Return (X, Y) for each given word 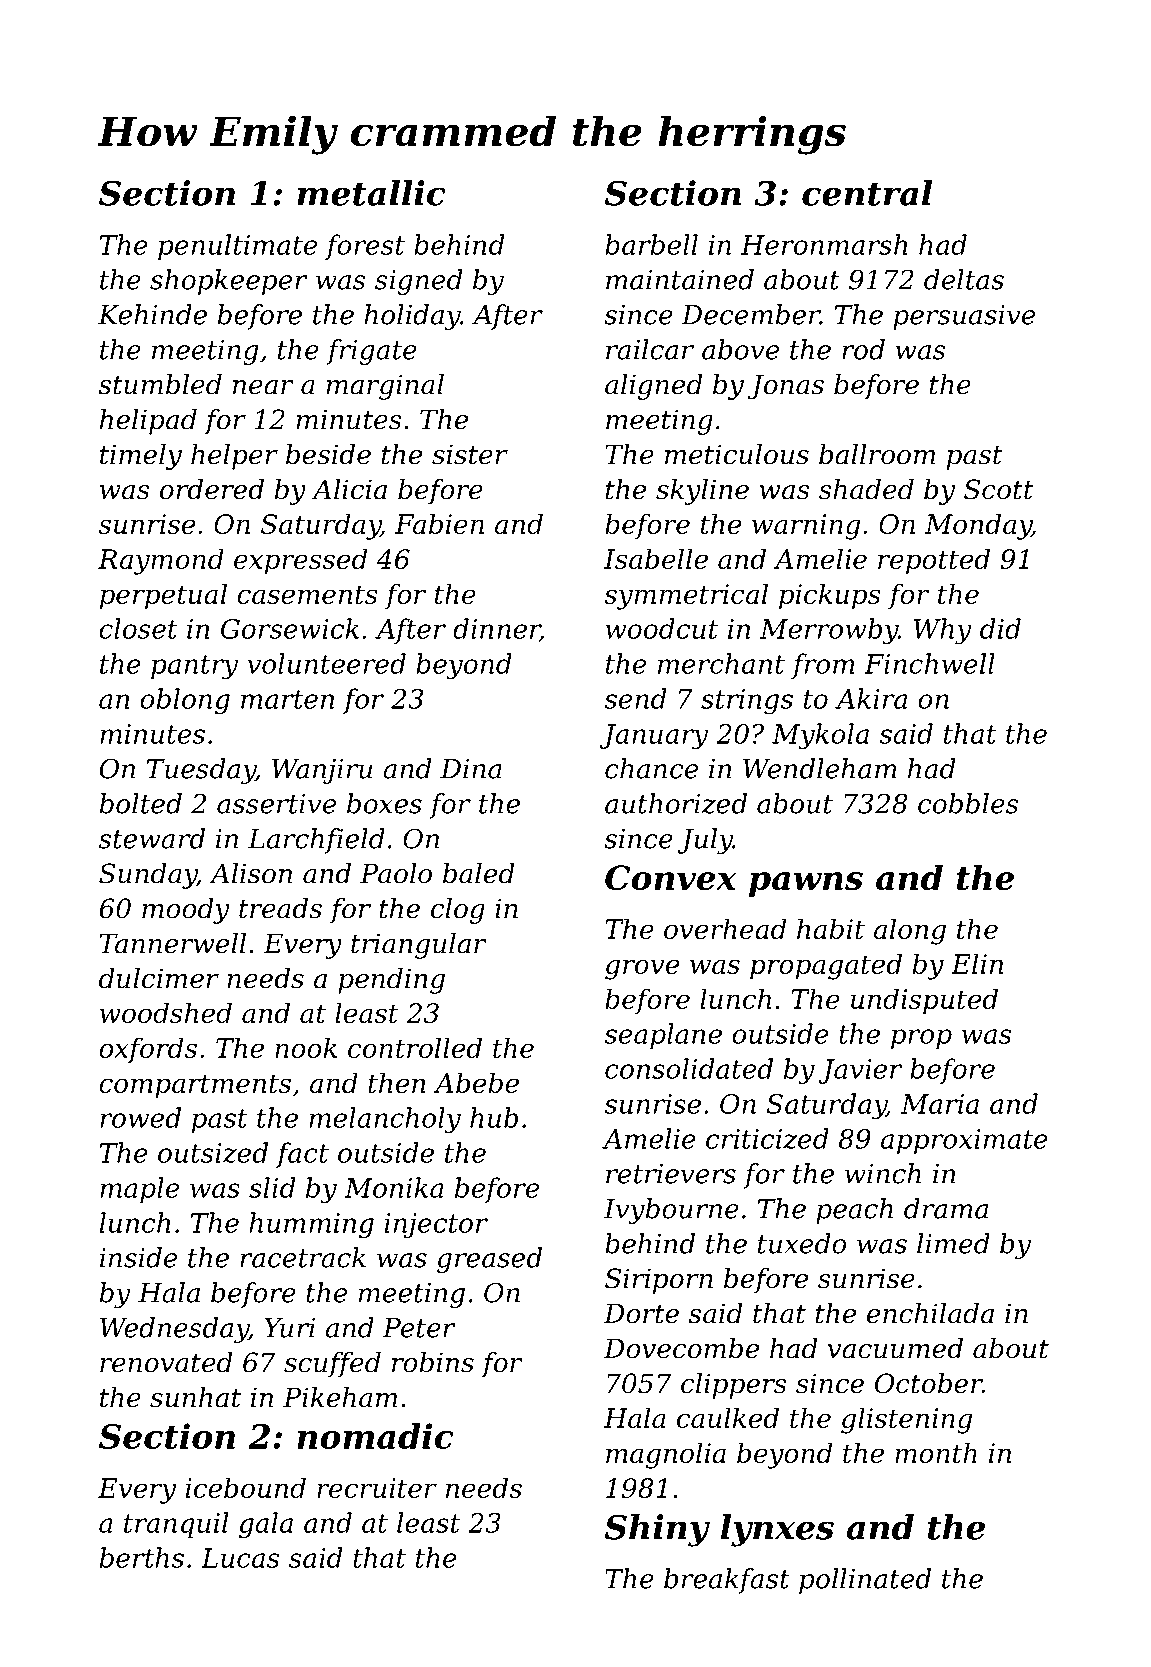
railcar (650, 349)
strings (747, 701)
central (867, 193)
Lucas (240, 1558)
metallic (371, 193)
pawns (806, 884)
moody (185, 911)
